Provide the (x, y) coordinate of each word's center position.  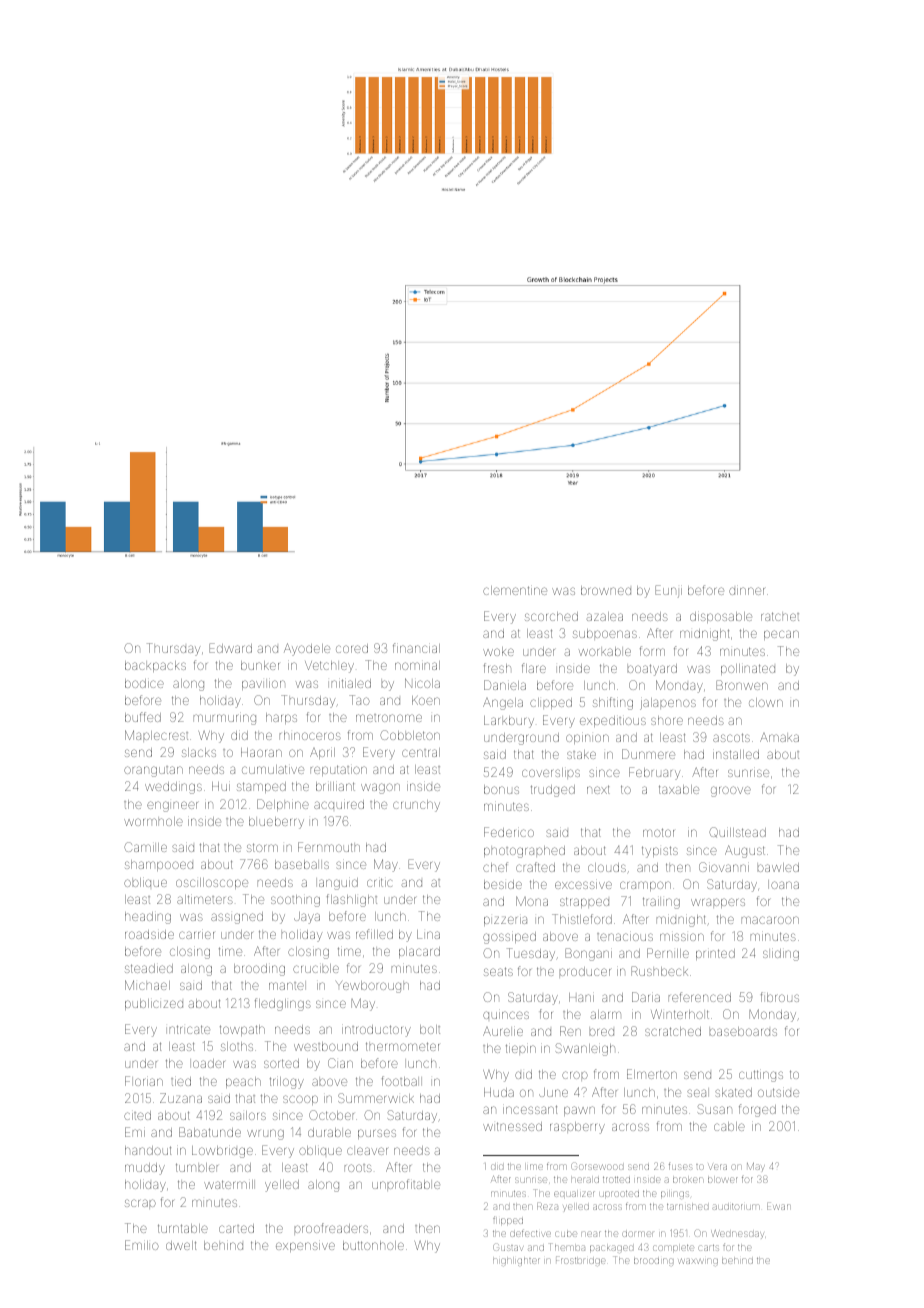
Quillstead (737, 832)
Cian (340, 1063)
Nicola (422, 683)
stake (581, 754)
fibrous (780, 997)
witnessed (512, 1126)
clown (766, 702)
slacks (199, 752)
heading (148, 918)
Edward (230, 648)
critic (379, 882)
